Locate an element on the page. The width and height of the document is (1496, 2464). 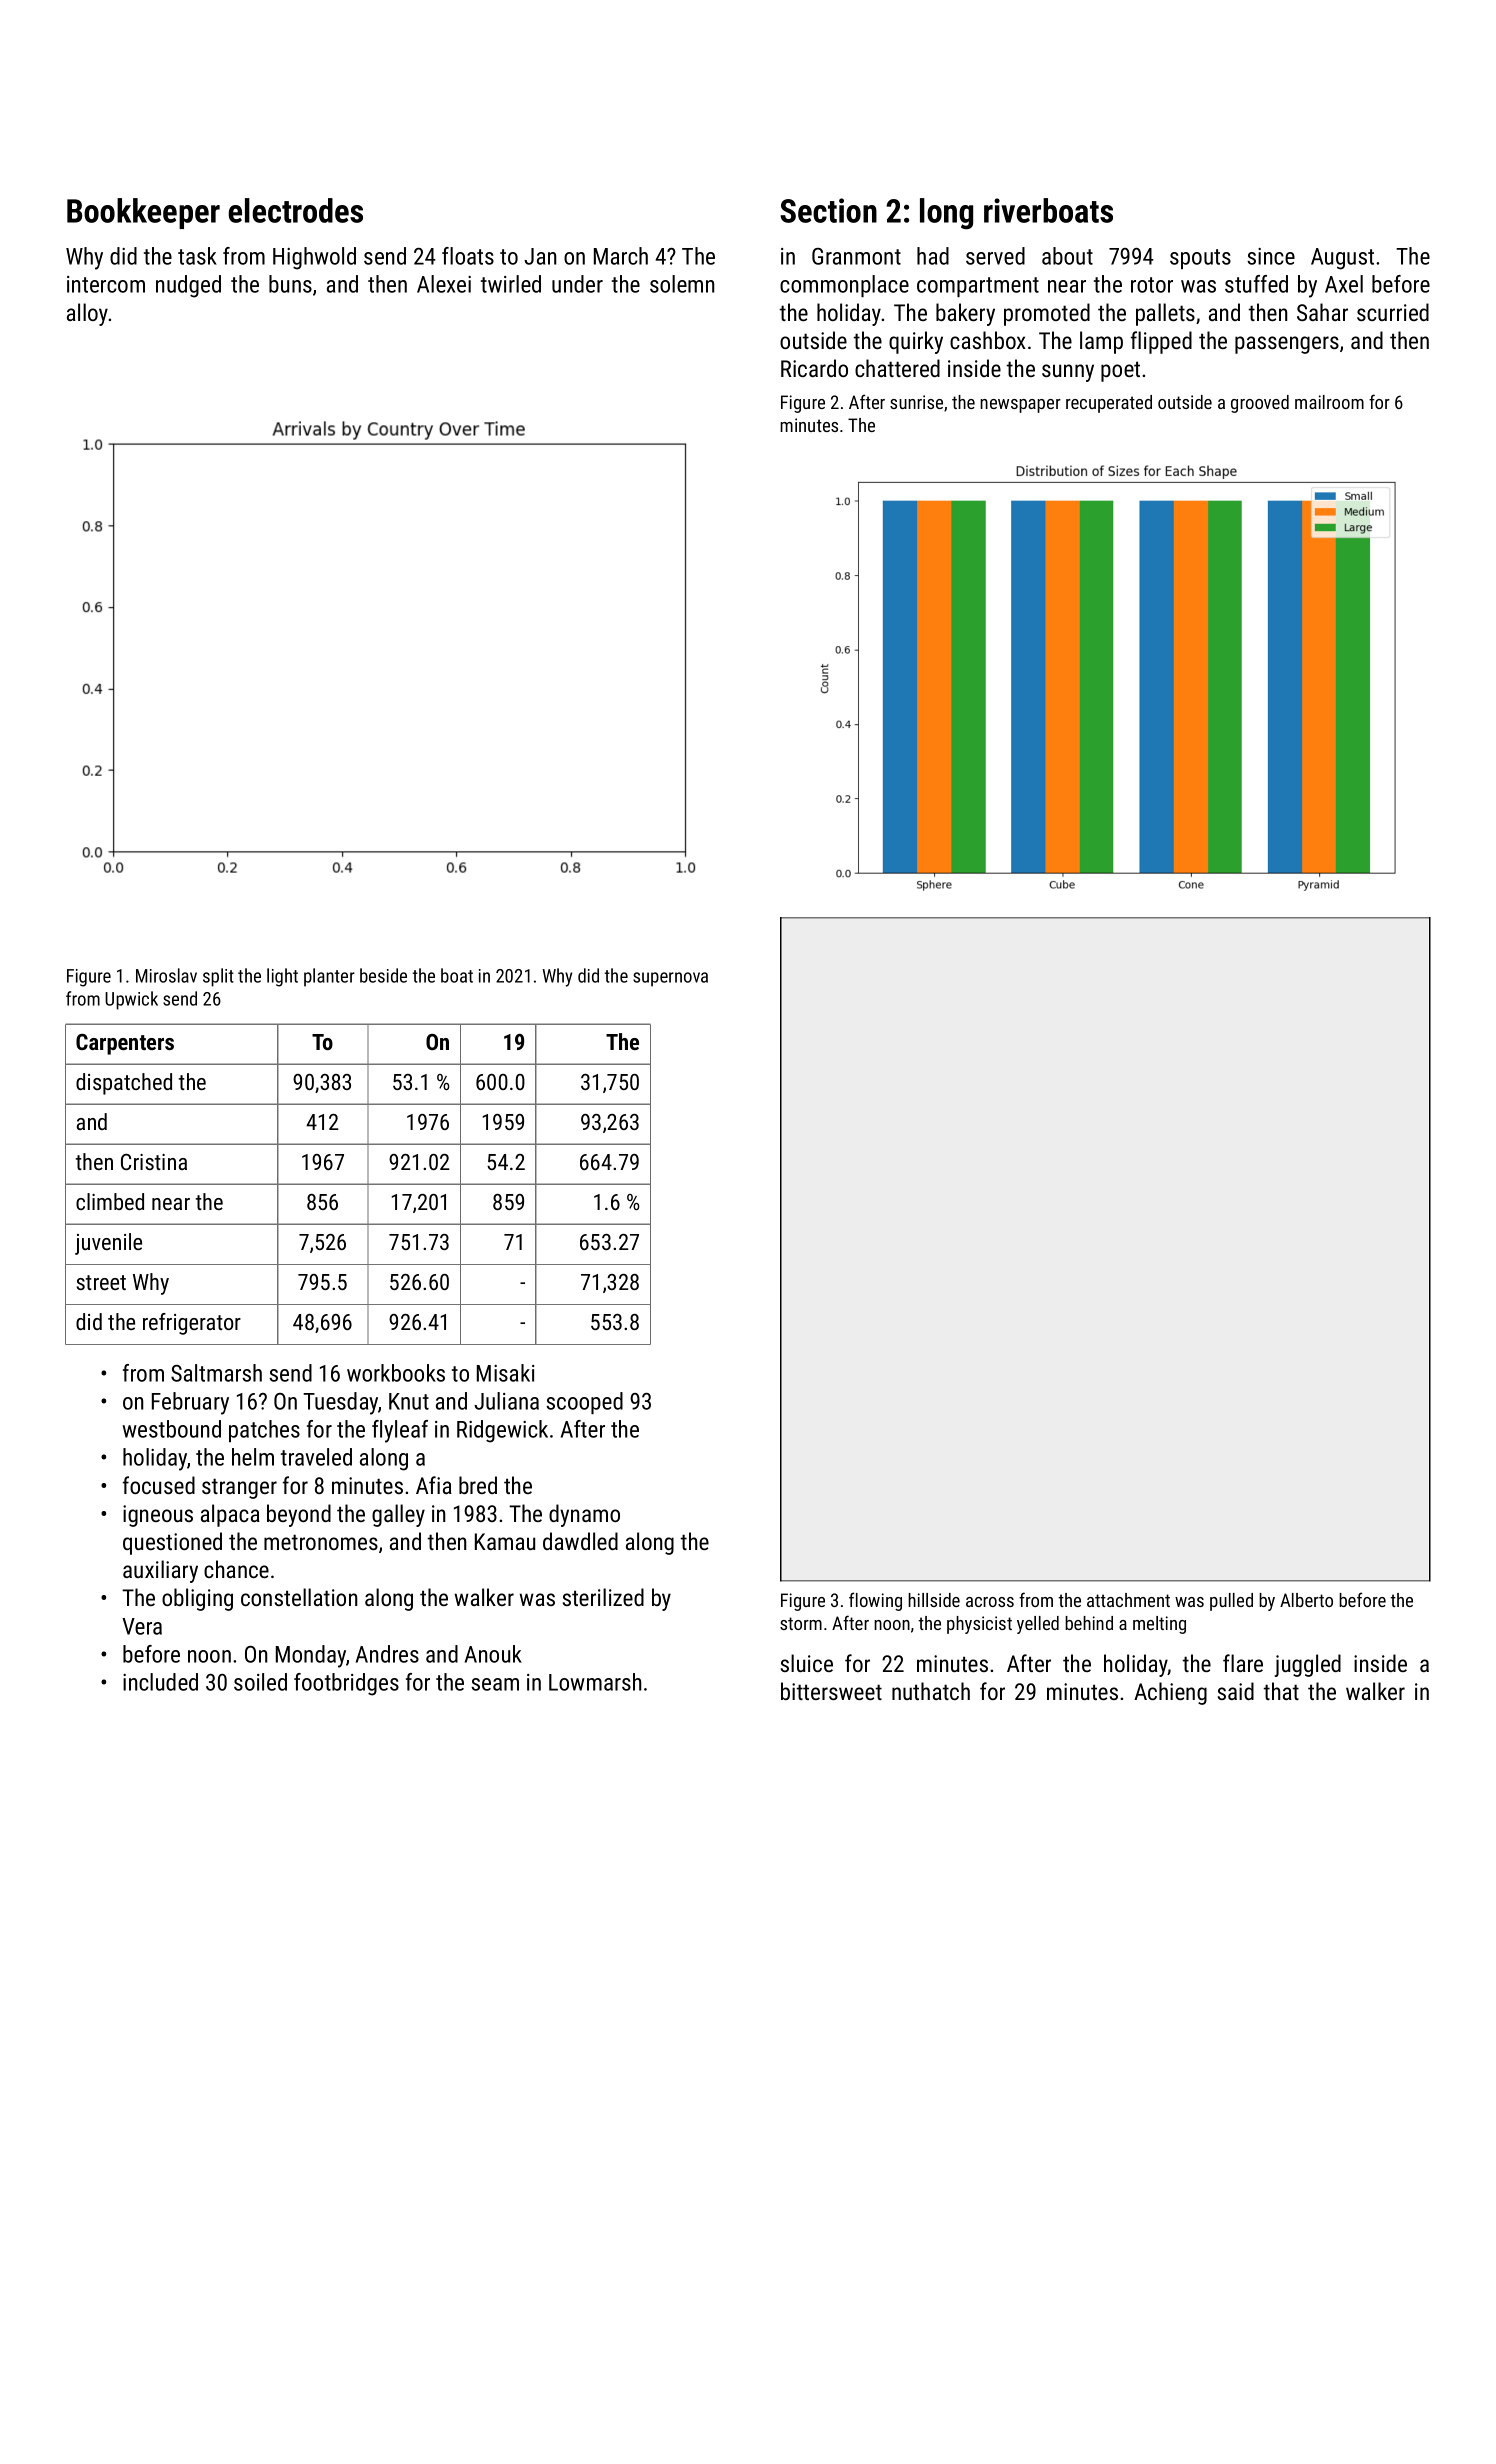
Achieng is located at coordinates (1170, 1693).
